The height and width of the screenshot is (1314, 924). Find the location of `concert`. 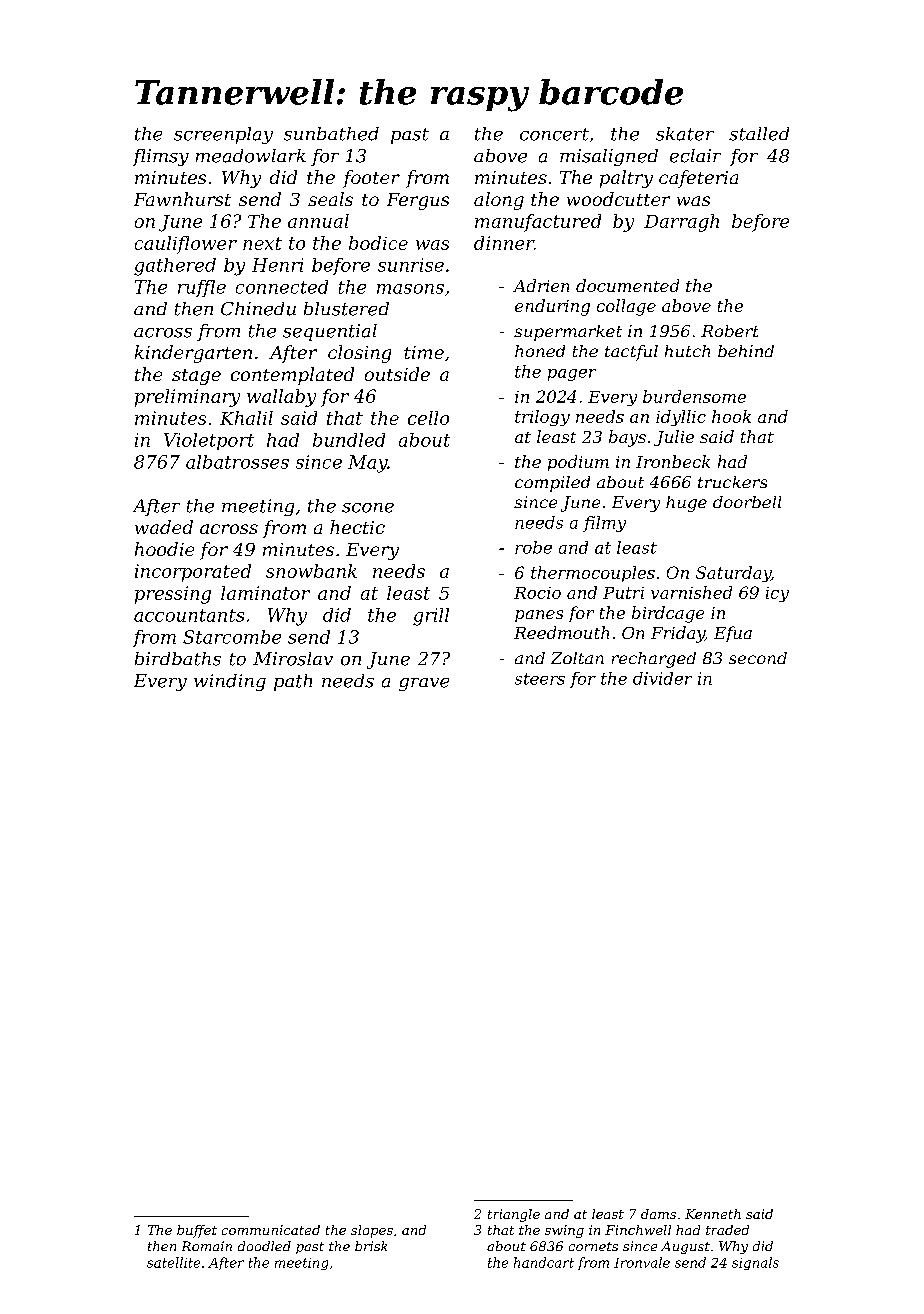

concert is located at coordinates (554, 134).
